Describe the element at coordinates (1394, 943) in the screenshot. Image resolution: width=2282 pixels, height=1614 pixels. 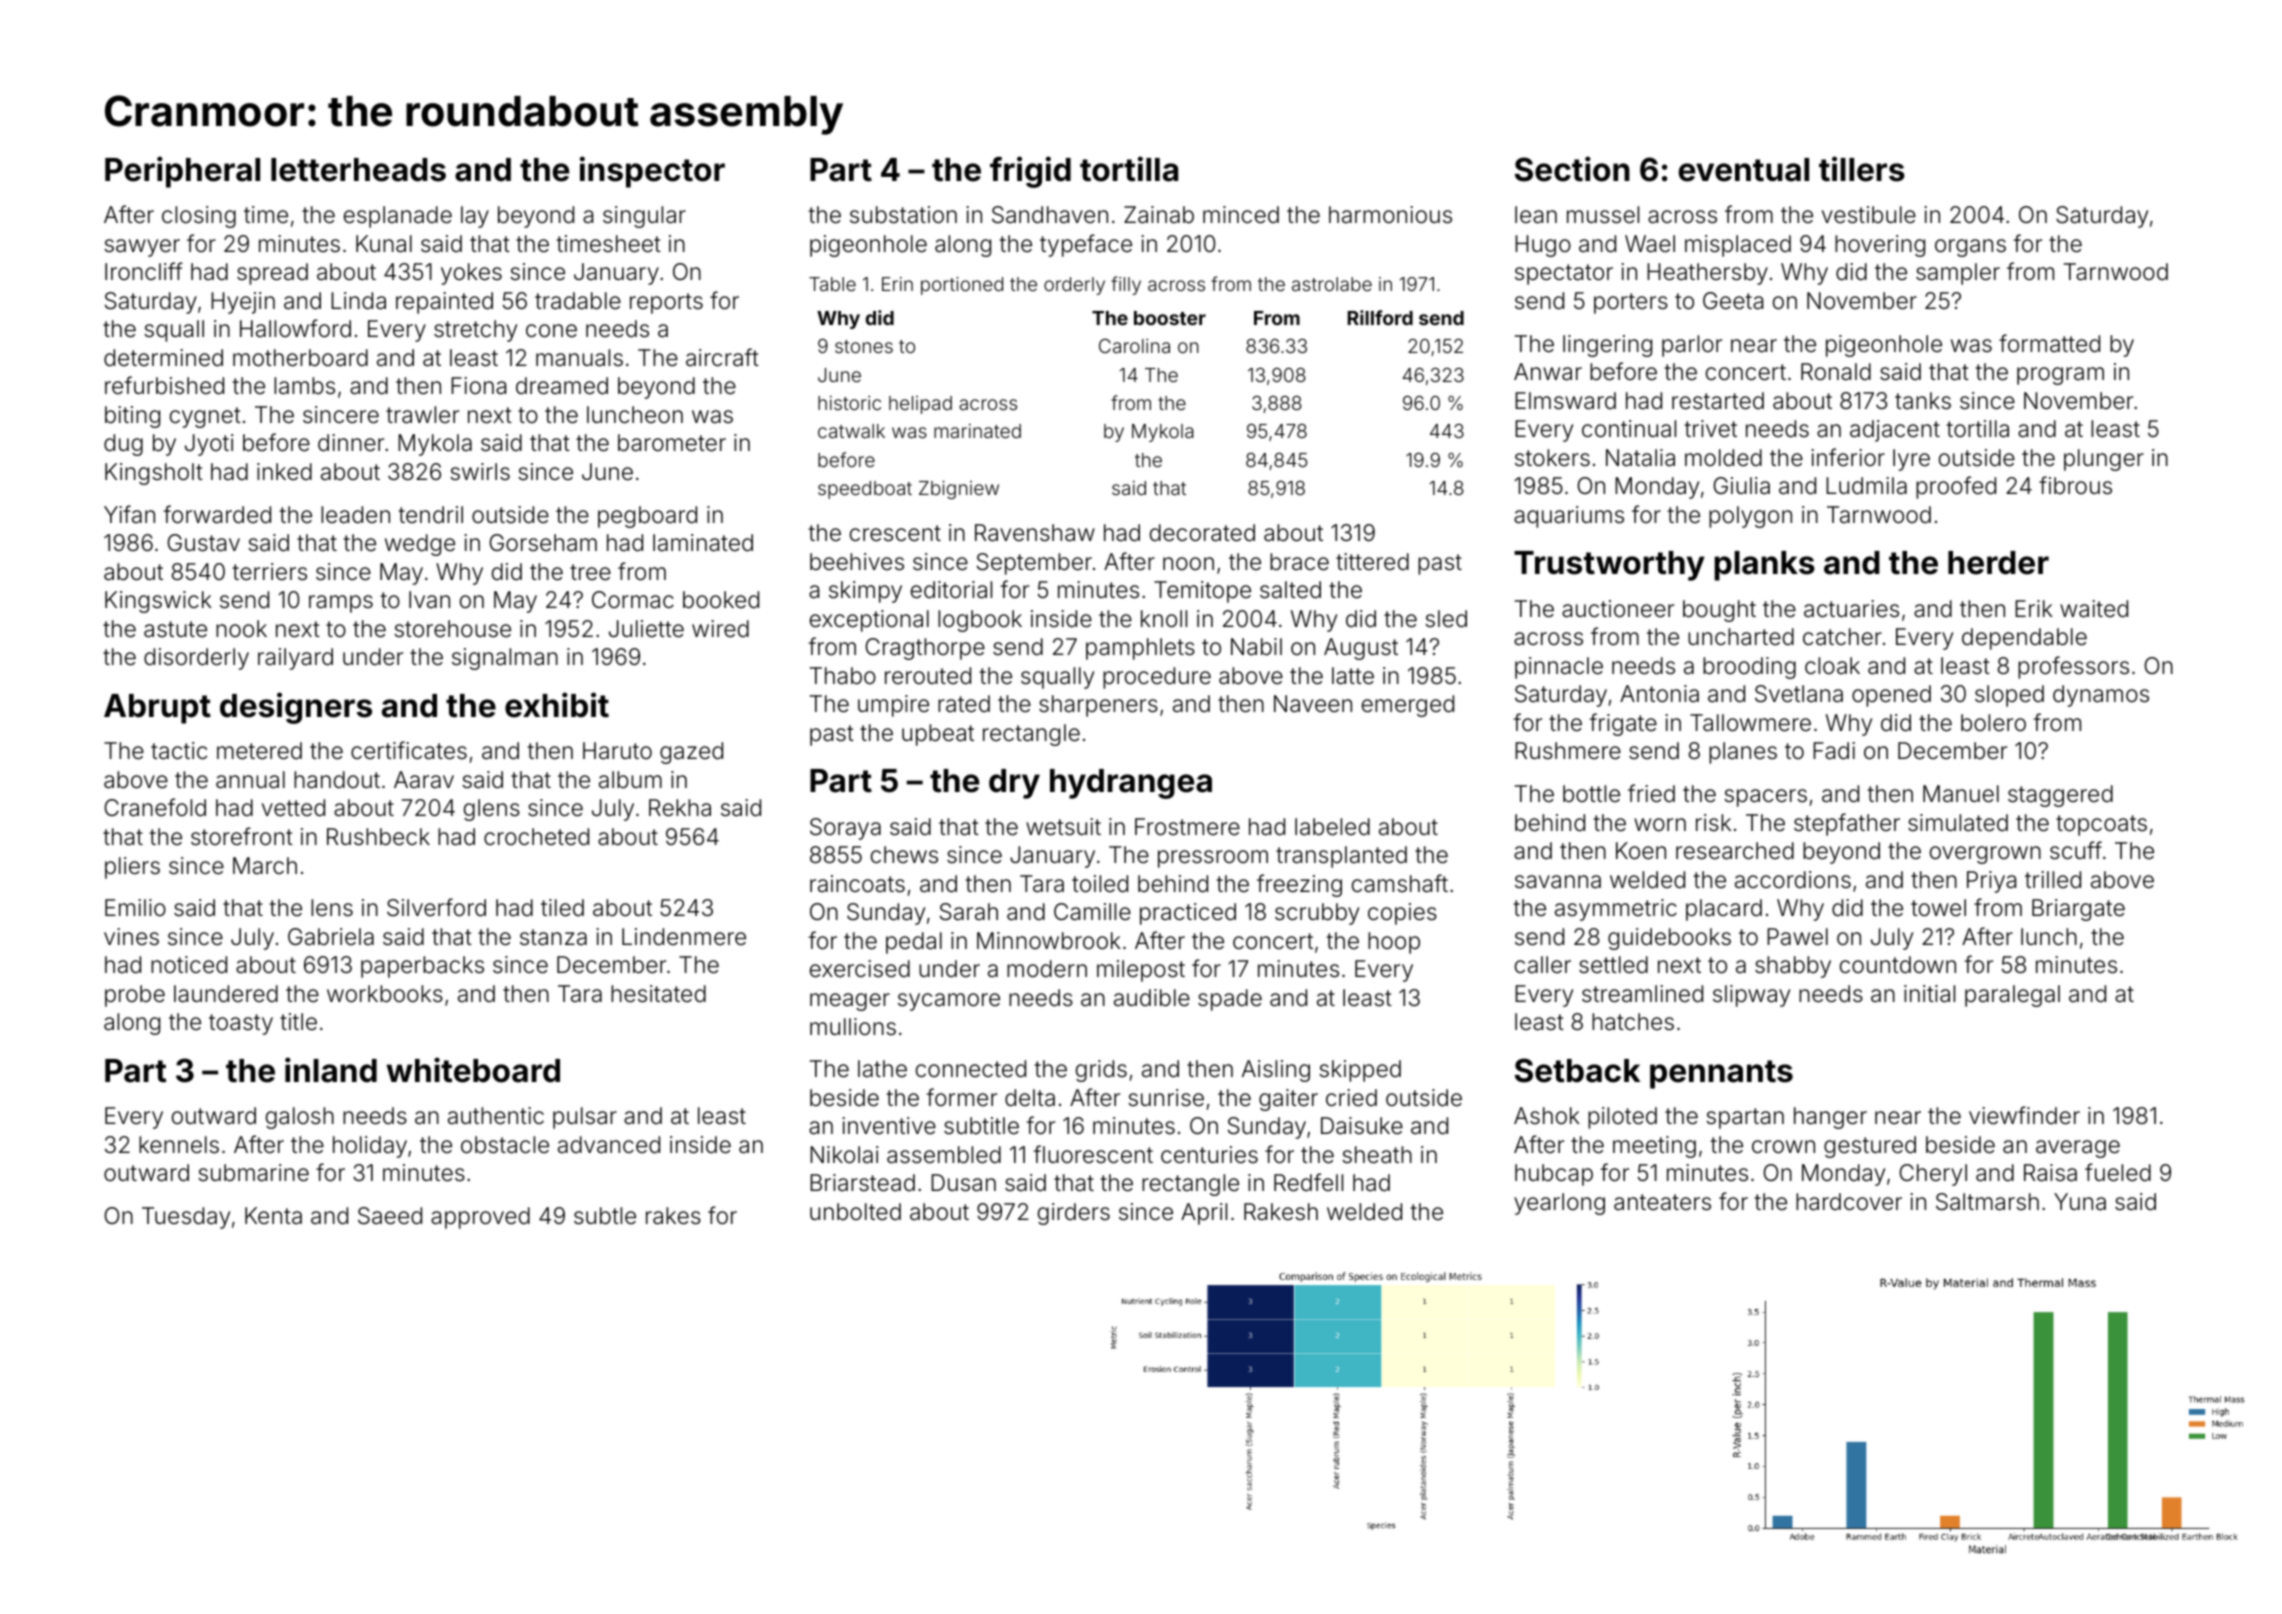
I see `hoop` at that location.
